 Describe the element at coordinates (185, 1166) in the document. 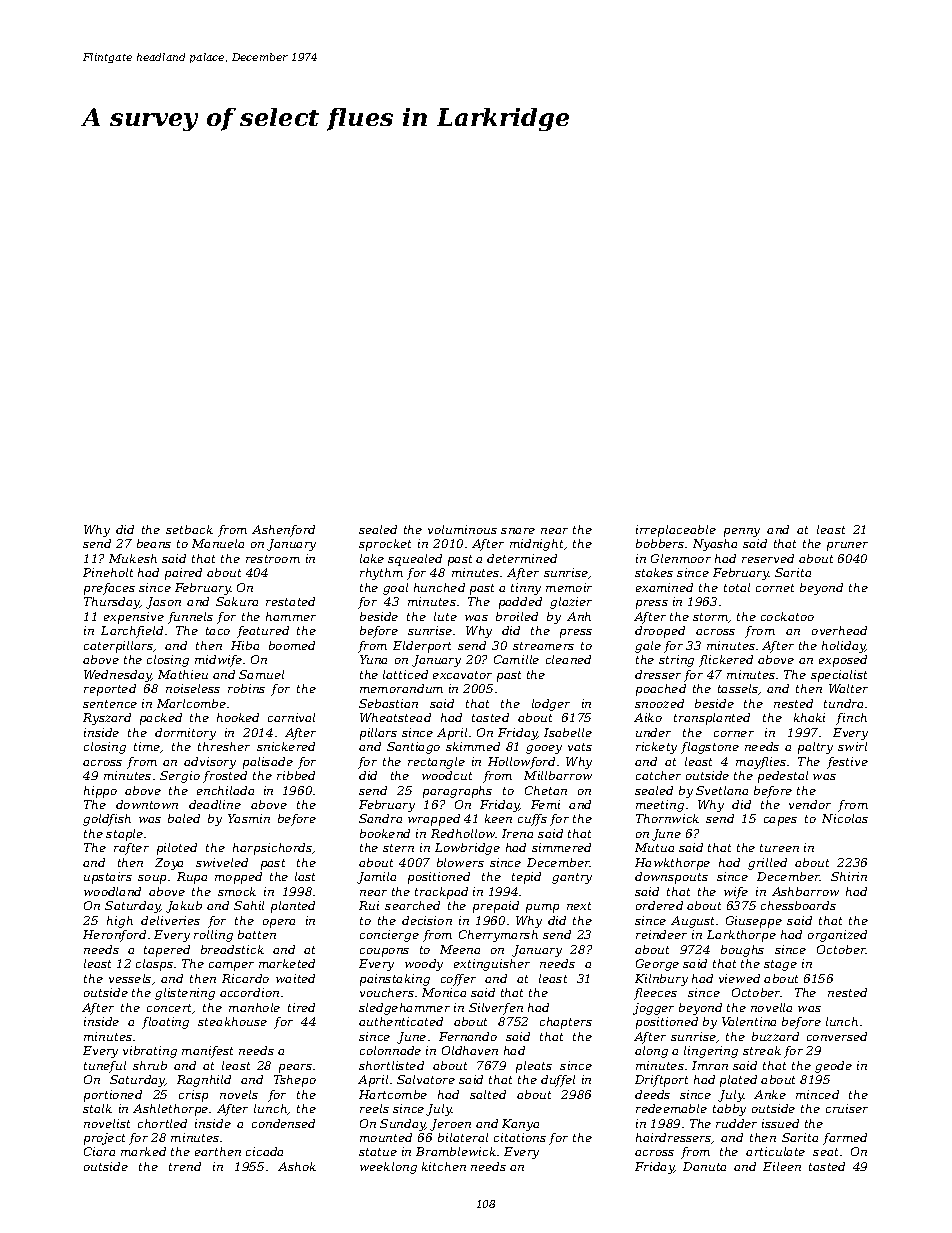

I see `trend` at that location.
